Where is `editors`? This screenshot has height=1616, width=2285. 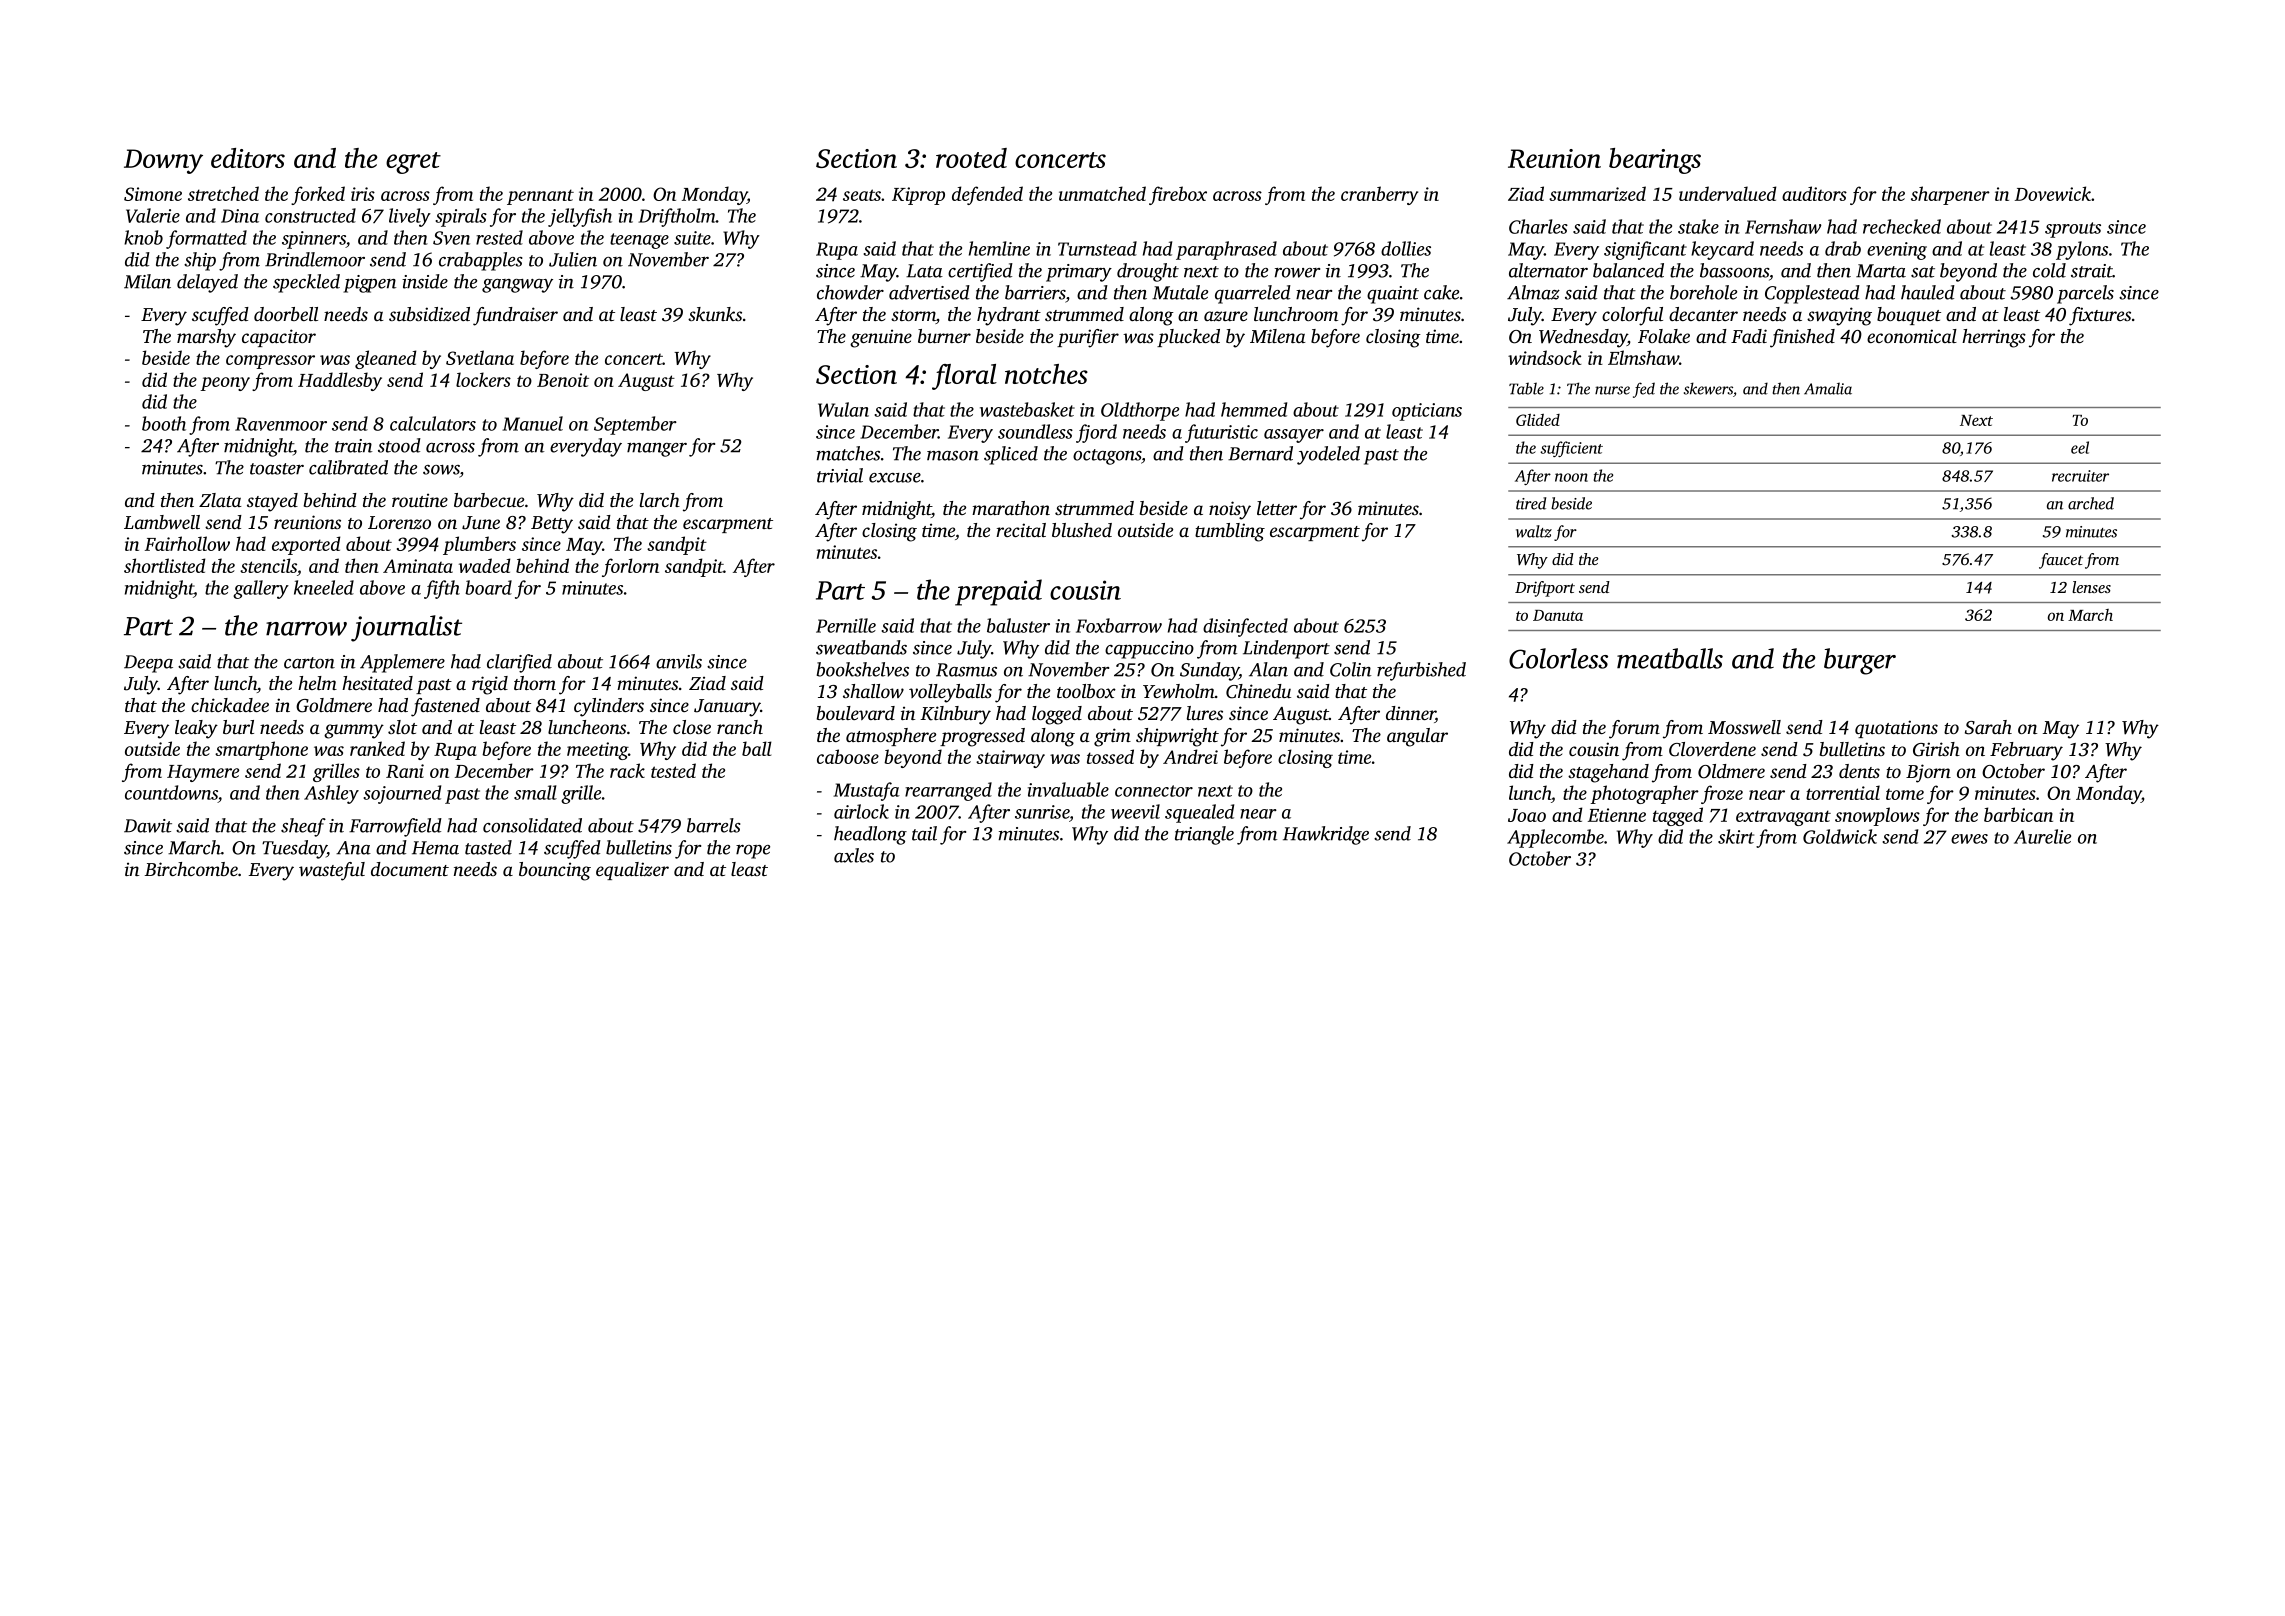
editors is located at coordinates (248, 158).
